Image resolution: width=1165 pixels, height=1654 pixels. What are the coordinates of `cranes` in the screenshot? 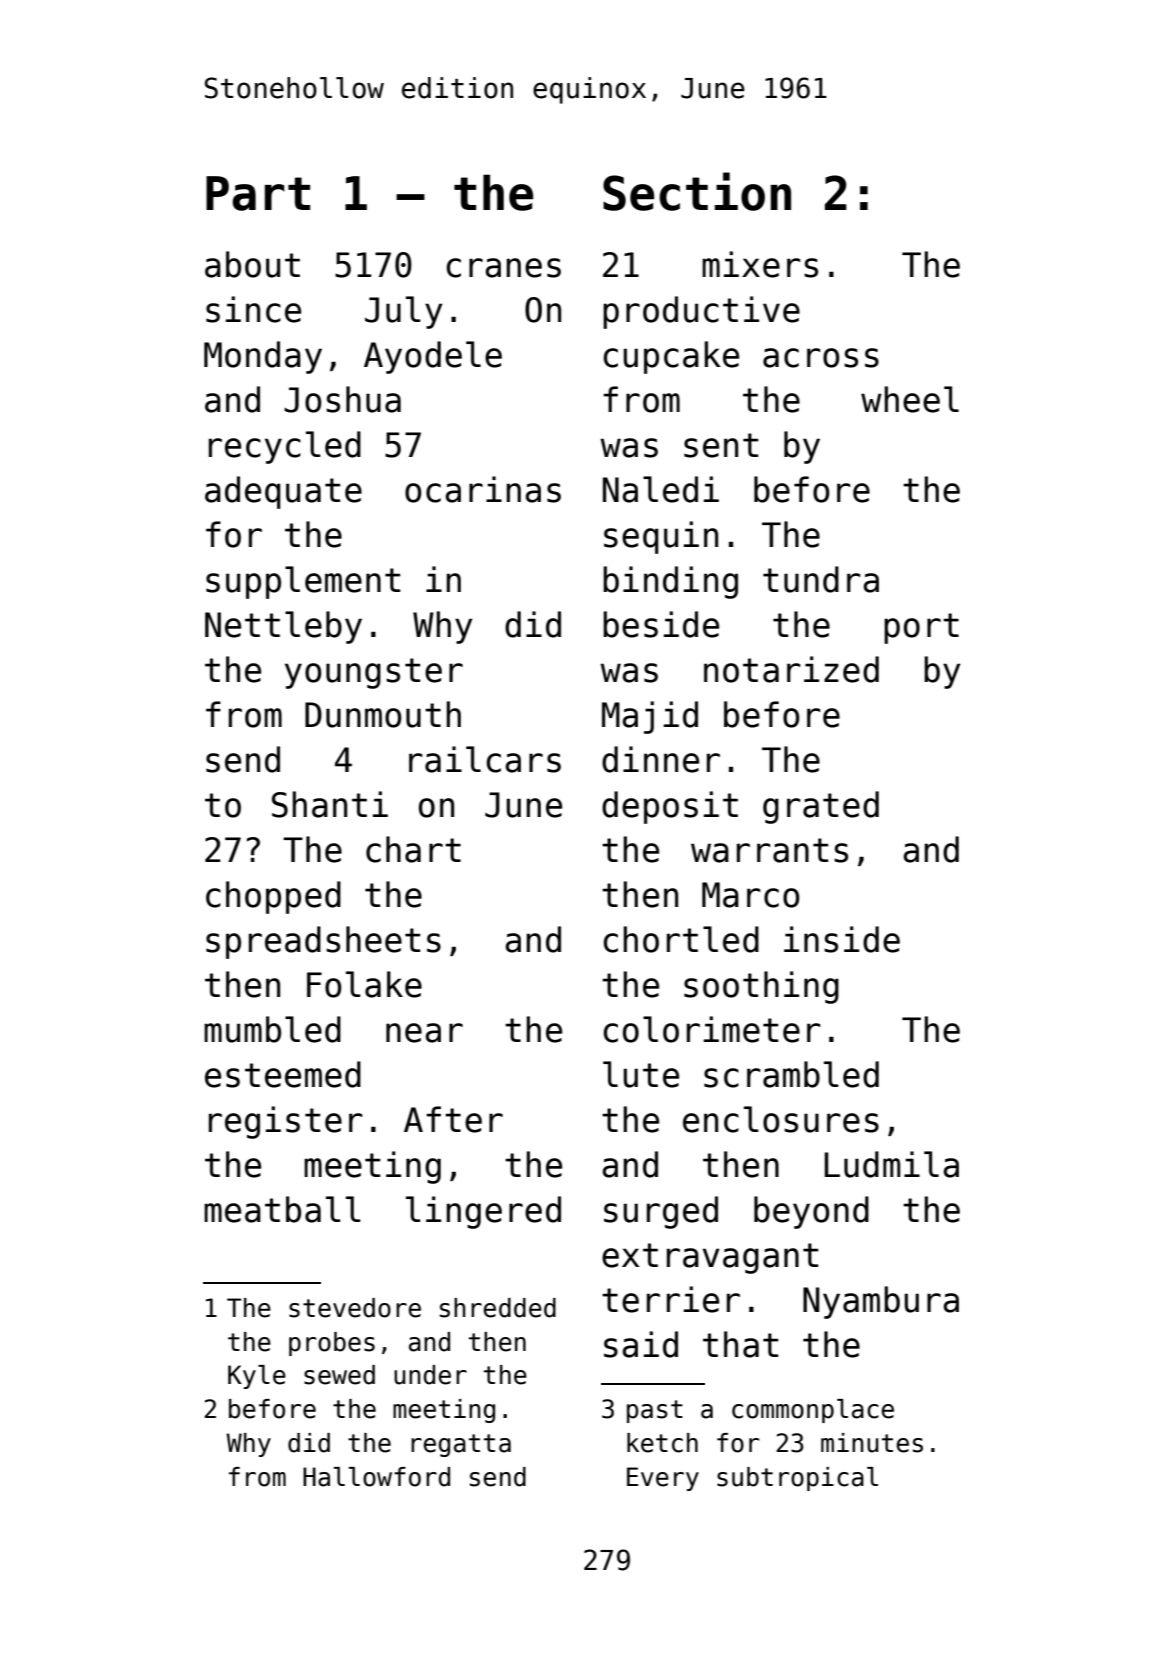 It's located at (504, 268).
